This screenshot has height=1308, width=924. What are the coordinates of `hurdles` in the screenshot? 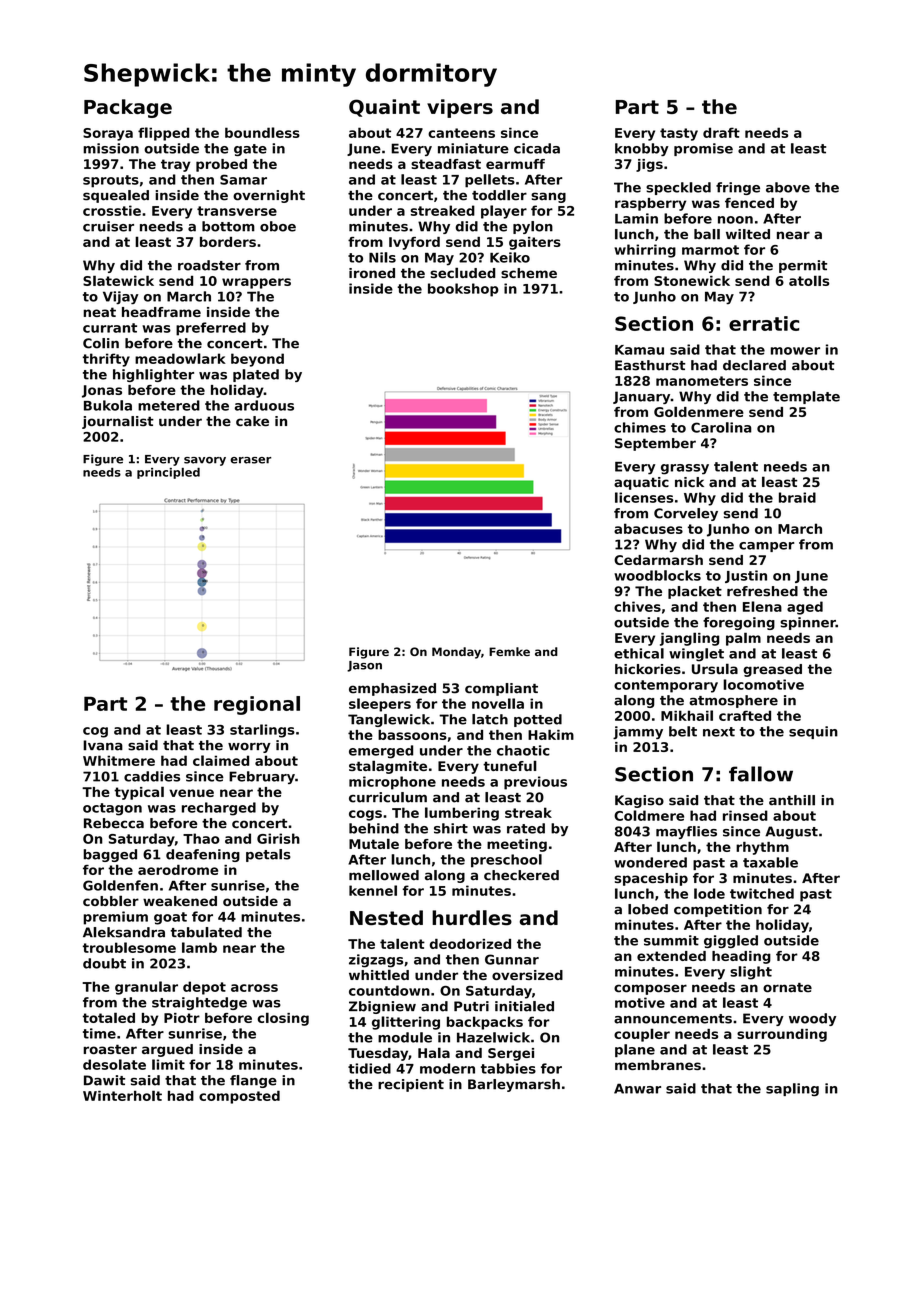 It's located at (472, 918).
